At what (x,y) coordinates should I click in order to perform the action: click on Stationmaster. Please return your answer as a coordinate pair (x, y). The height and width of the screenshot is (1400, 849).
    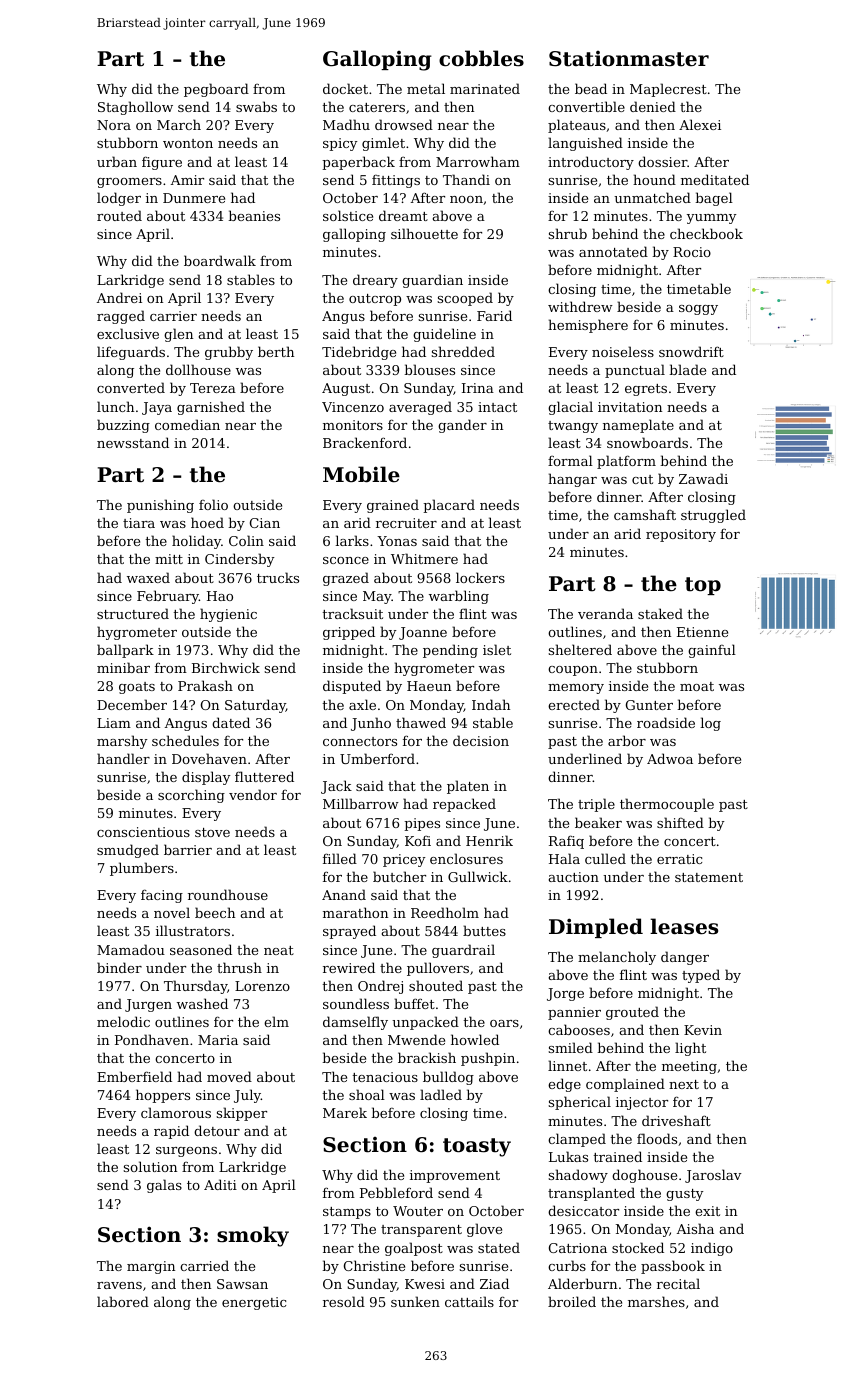
    Looking at the image, I should click on (629, 59).
